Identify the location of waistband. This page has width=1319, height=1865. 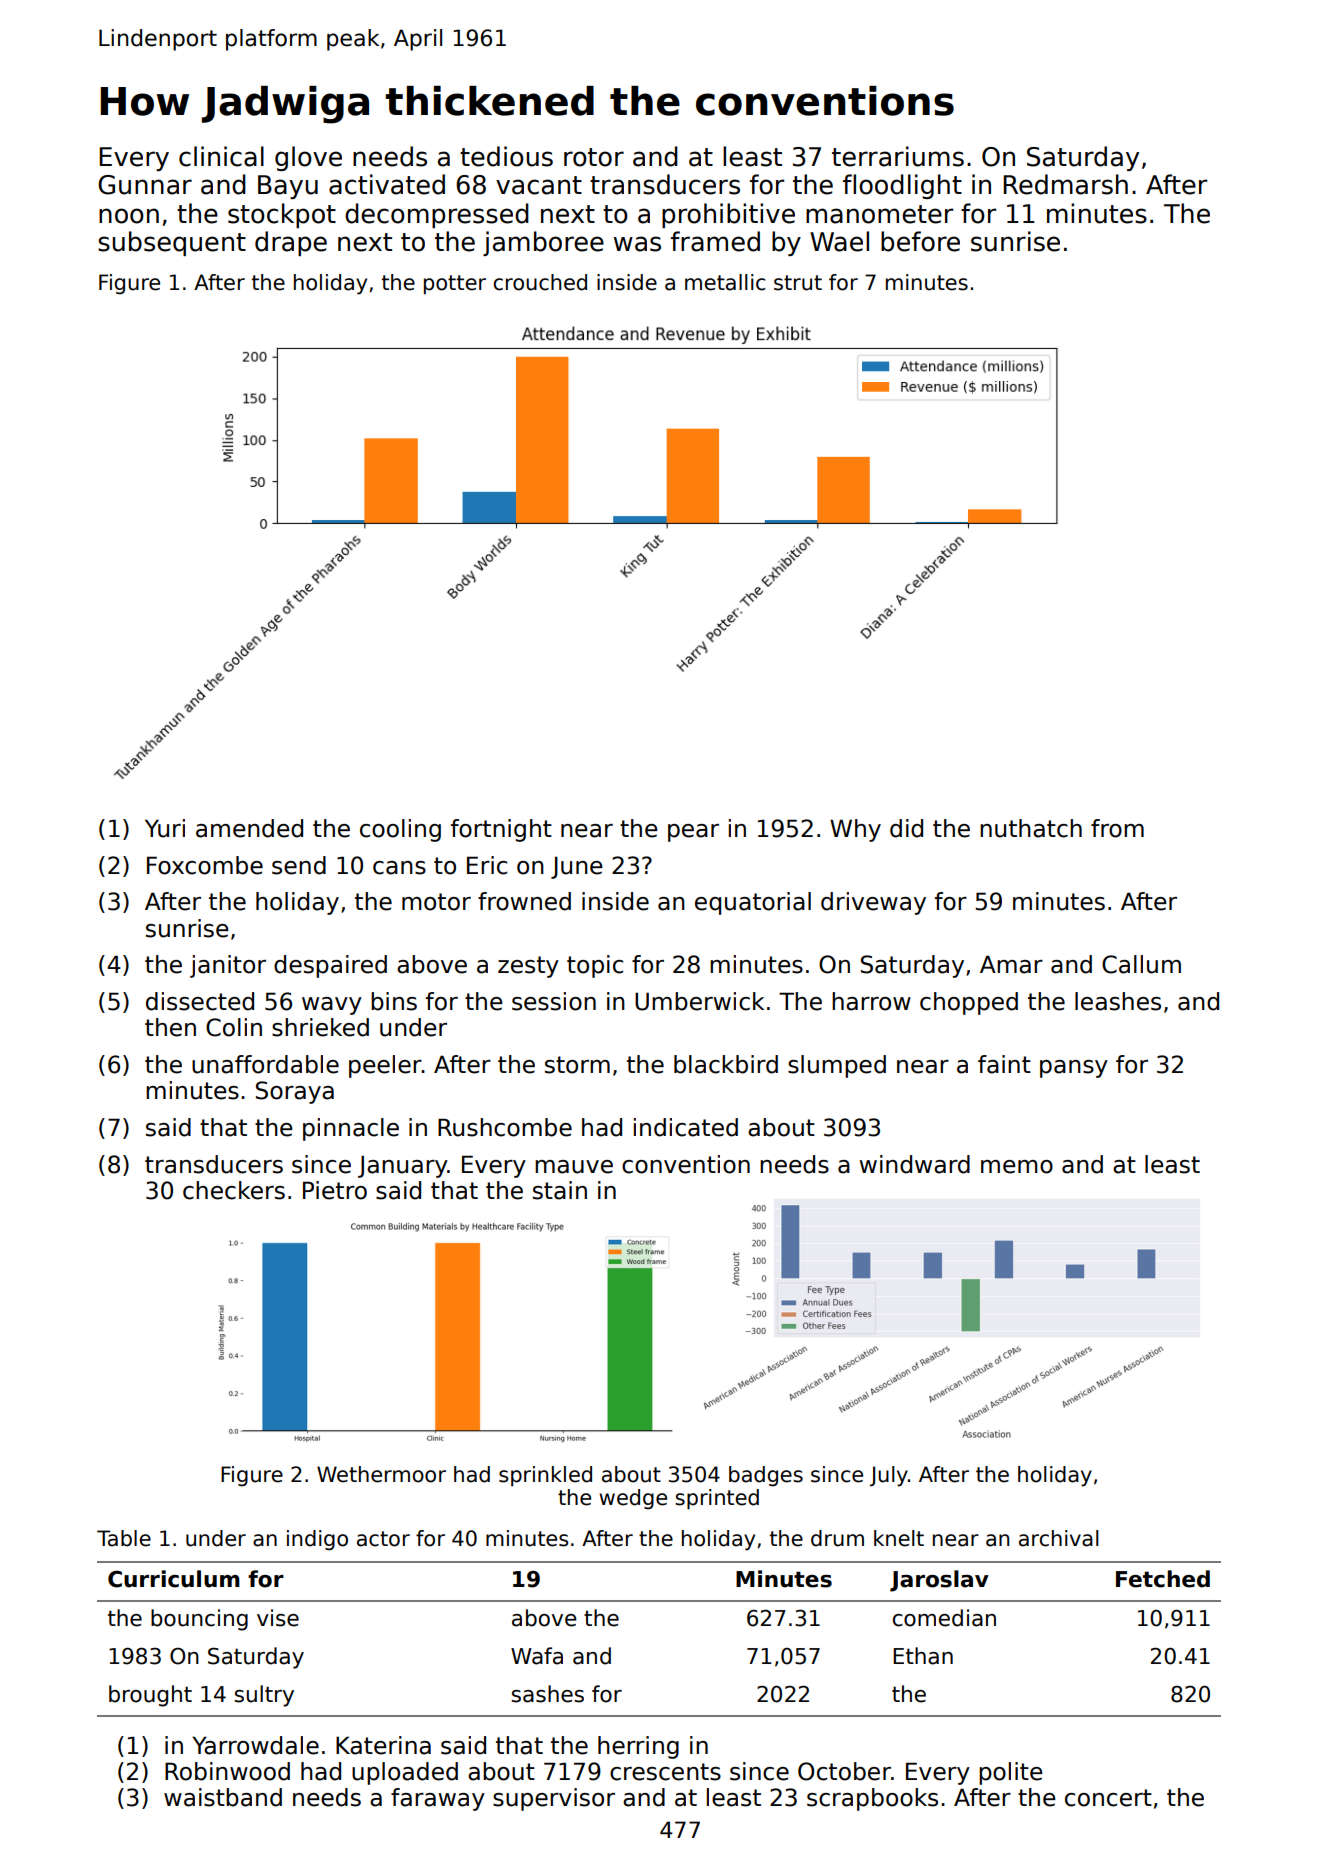
(223, 1797).
